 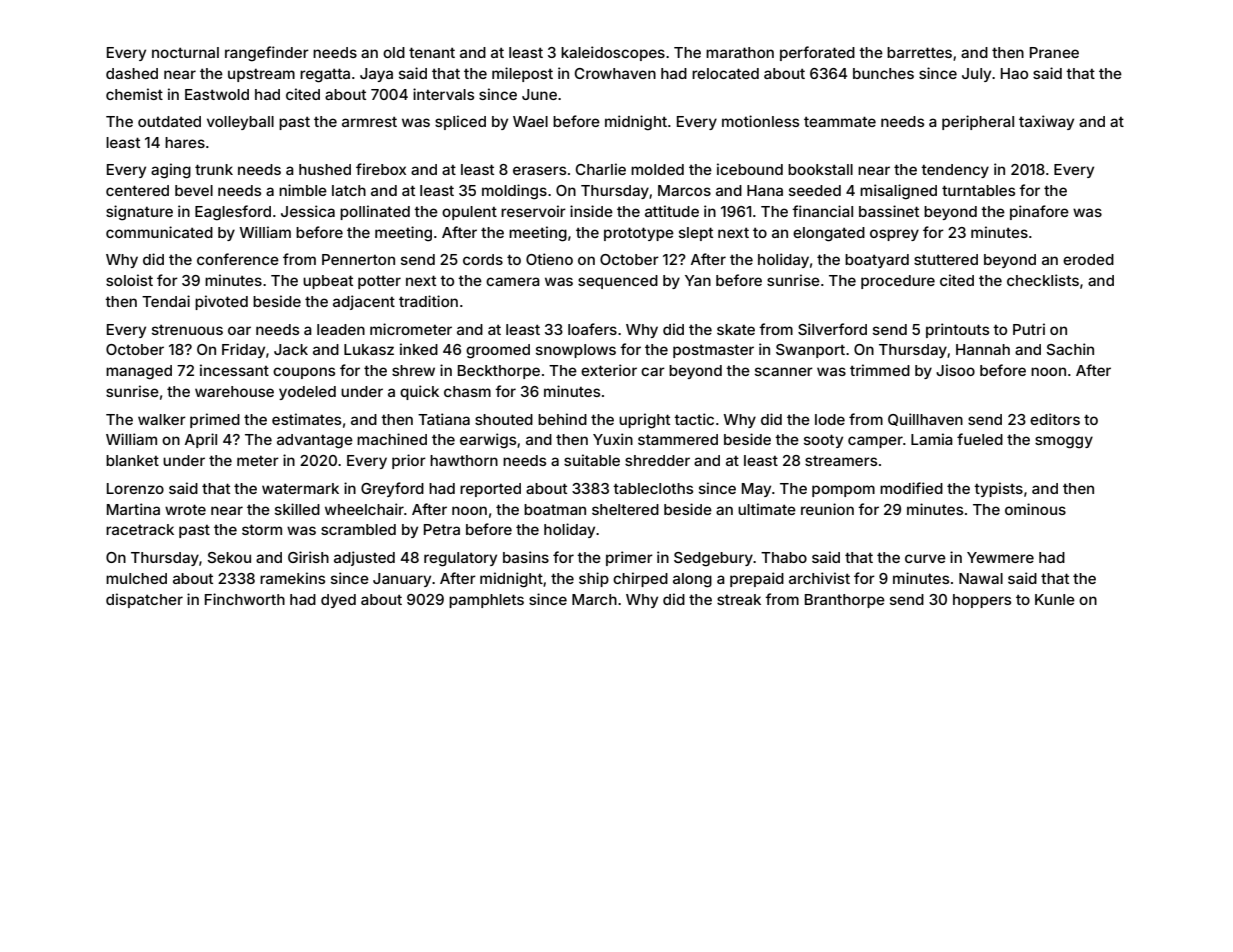 I want to click on January, so click(x=402, y=580).
